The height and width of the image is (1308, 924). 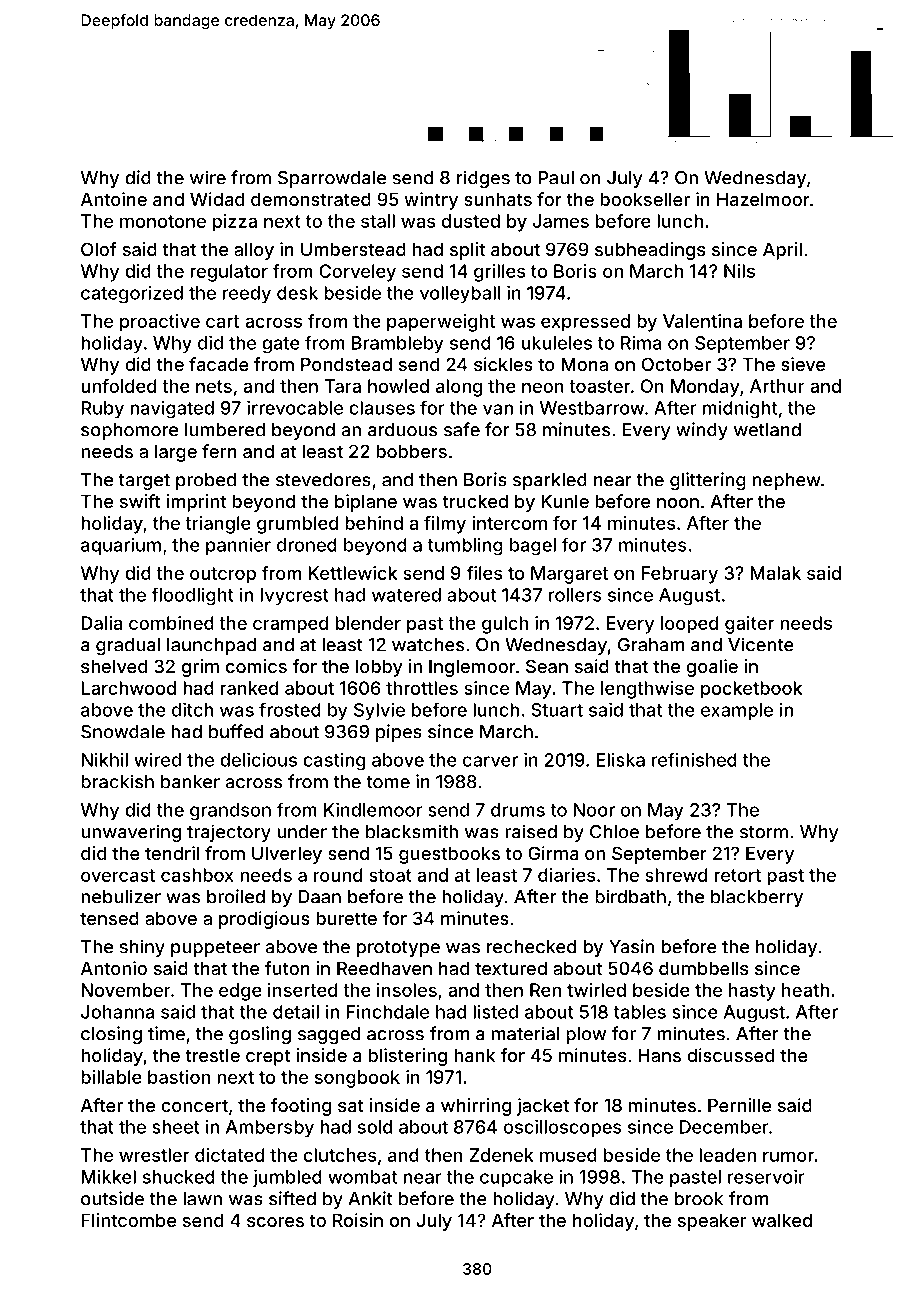 I want to click on Antoine, so click(x=114, y=199).
